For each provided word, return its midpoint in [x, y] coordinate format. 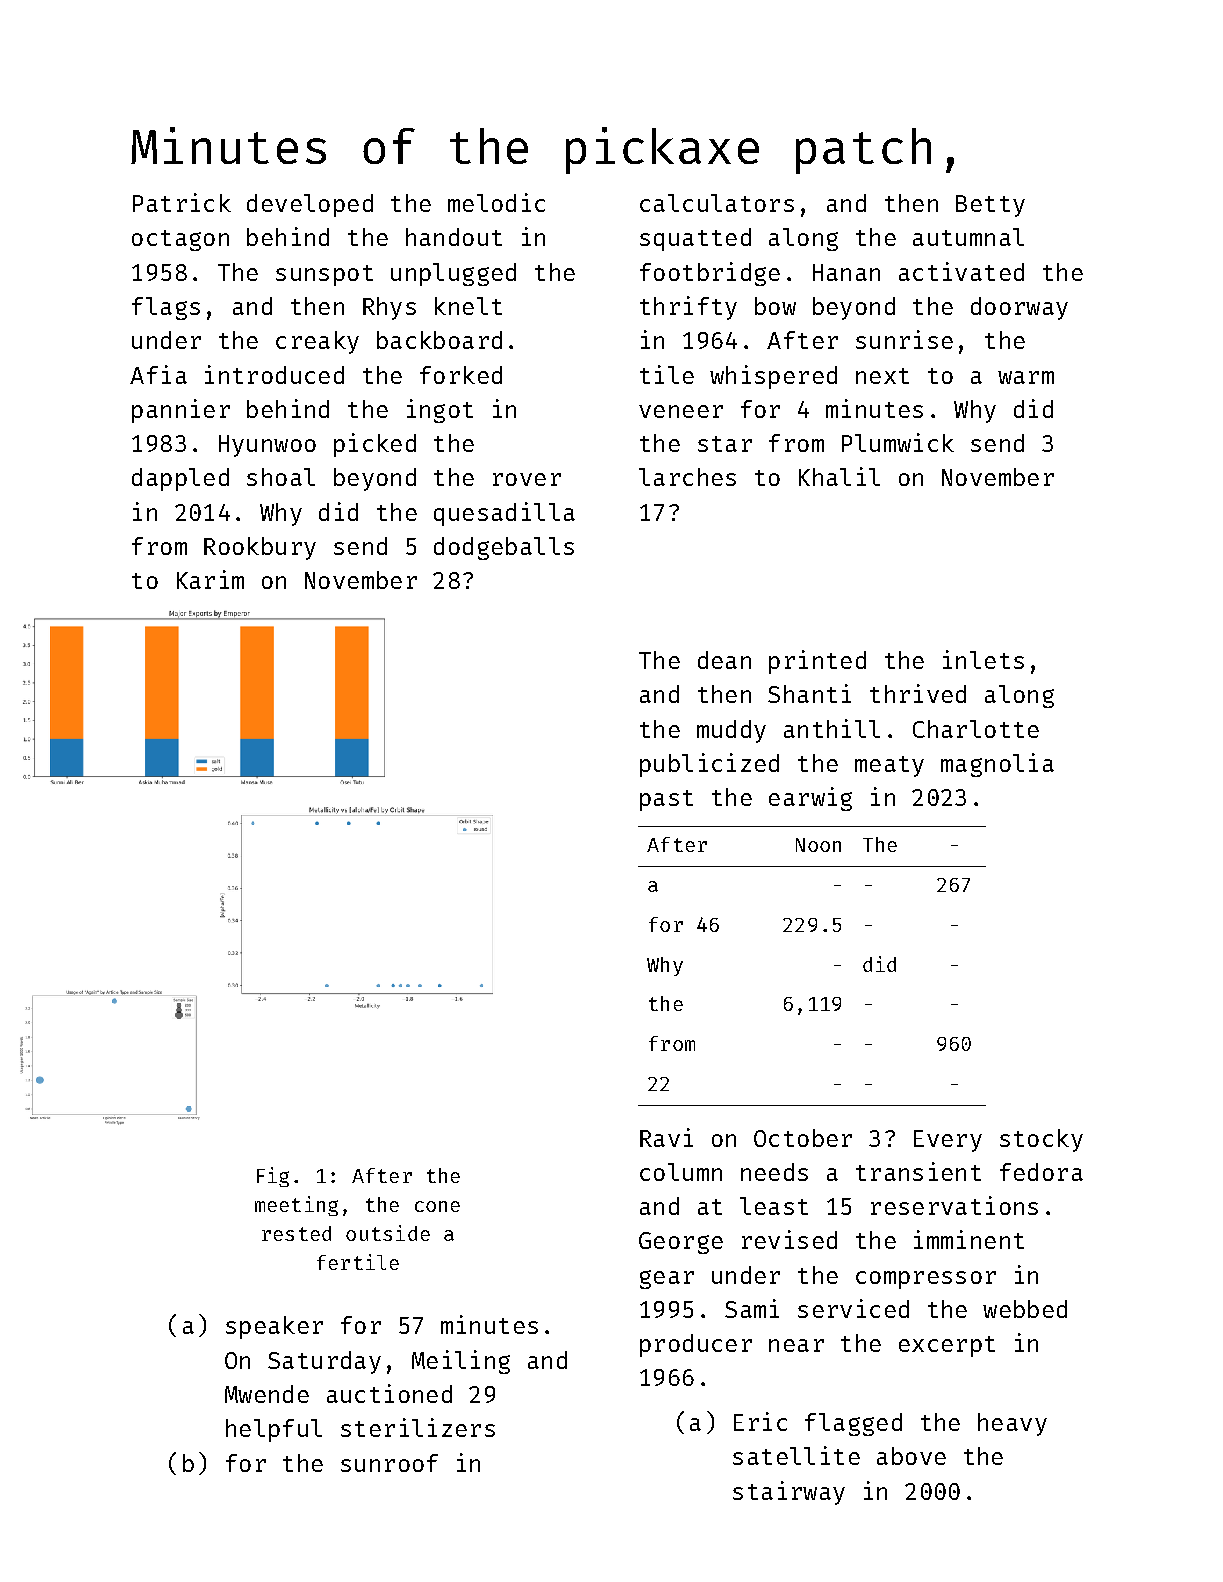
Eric [760, 1421]
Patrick [182, 202]
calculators [717, 203]
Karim [210, 579]
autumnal [968, 237]
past [666, 800]
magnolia [997, 765]
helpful [274, 1430]
